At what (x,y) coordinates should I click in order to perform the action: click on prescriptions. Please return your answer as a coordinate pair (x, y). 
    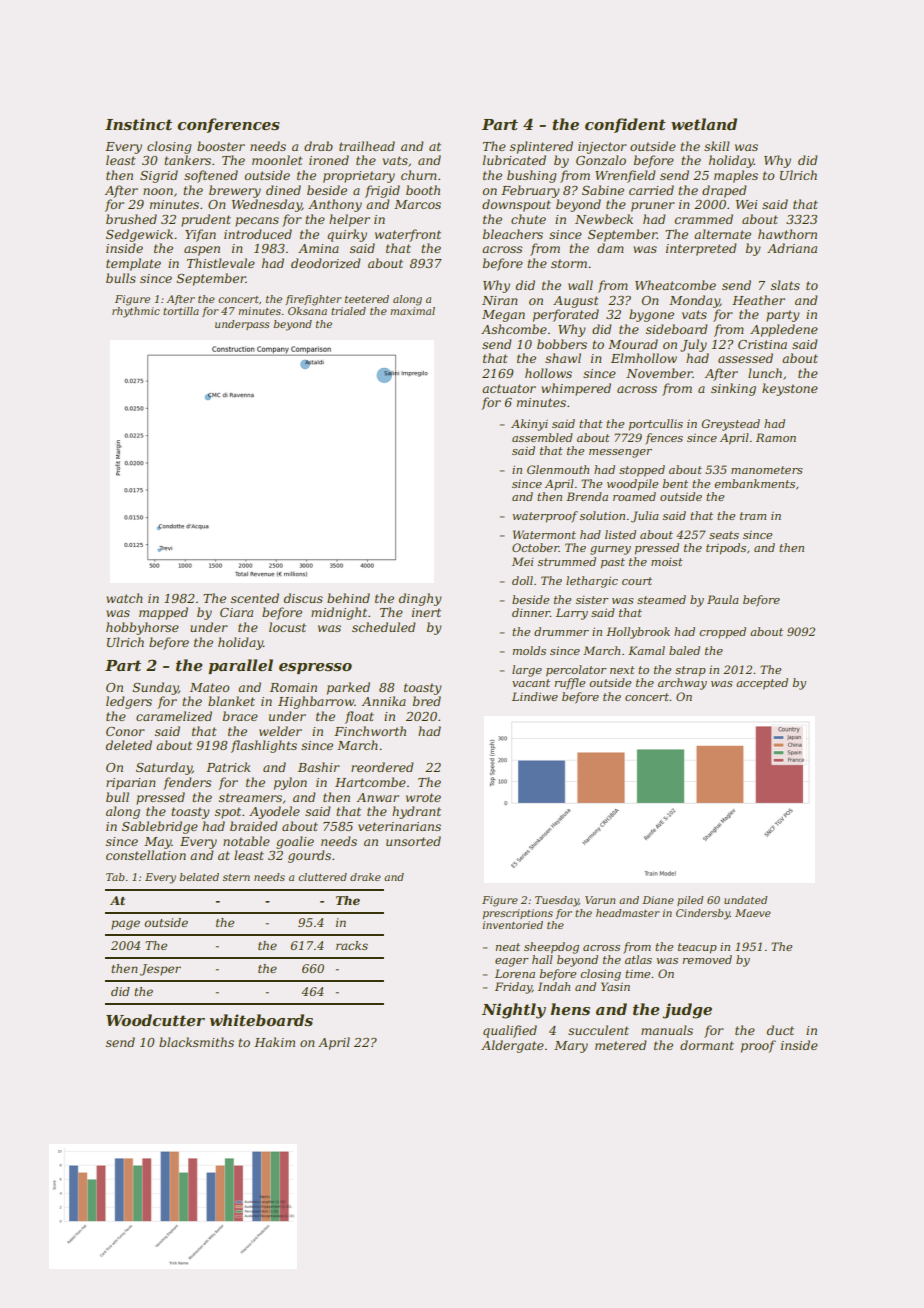
    Looking at the image, I should click on (518, 914).
